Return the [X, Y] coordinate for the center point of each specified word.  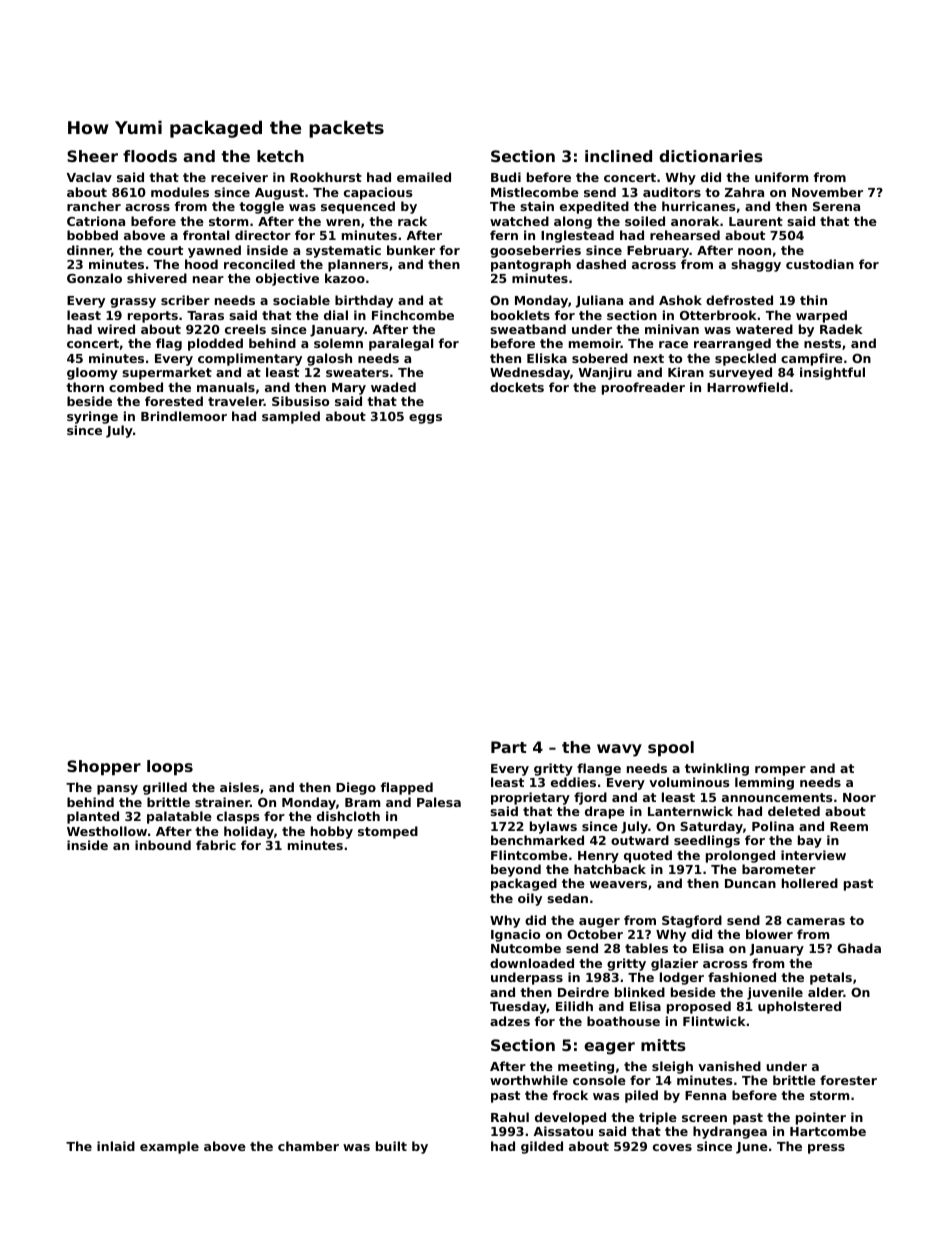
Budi [506, 177]
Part [509, 747]
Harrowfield [747, 387]
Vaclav [89, 177]
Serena [836, 206]
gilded [542, 1147]
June [752, 1148]
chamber [308, 1146]
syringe [92, 417]
